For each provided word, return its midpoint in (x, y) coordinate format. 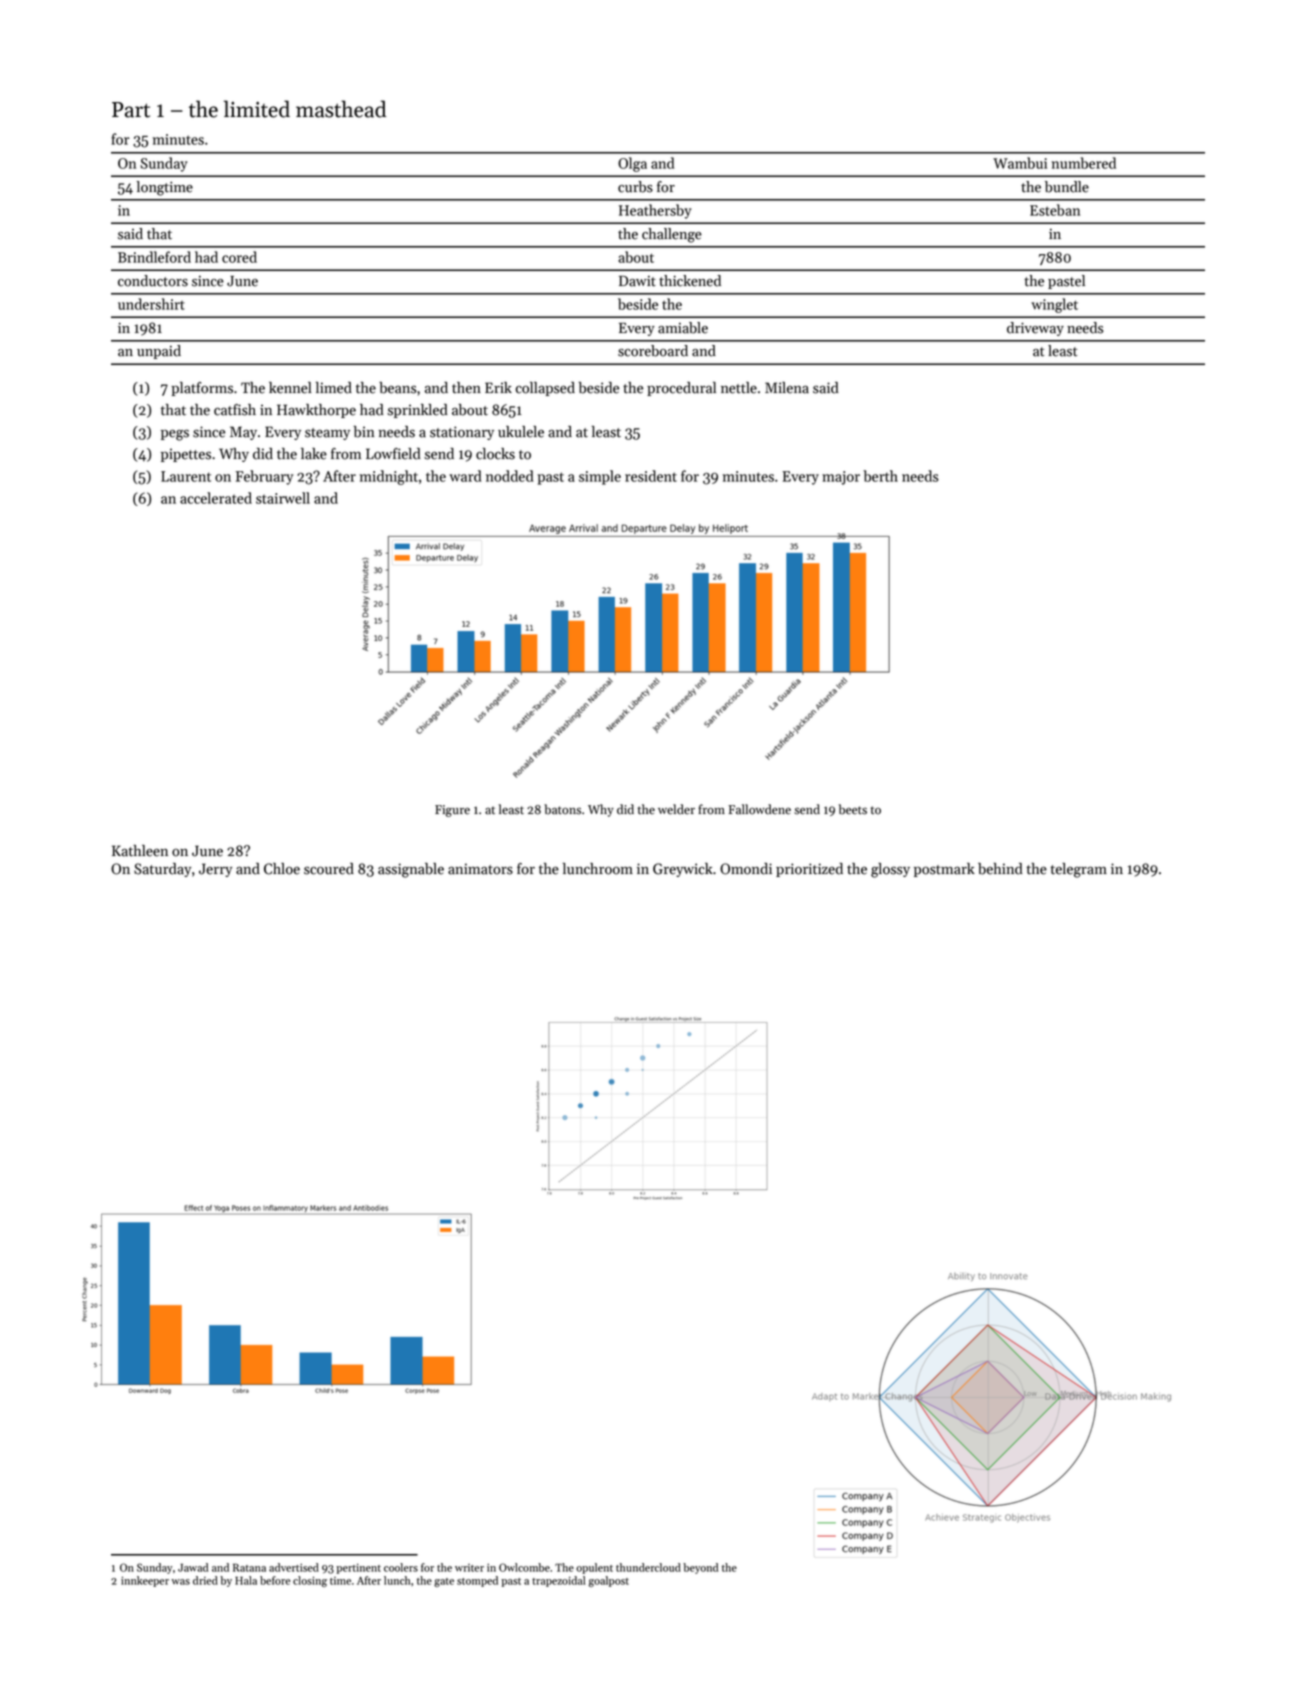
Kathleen (140, 851)
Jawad (193, 1567)
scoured (329, 869)
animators (480, 869)
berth (880, 476)
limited (257, 109)
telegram (1079, 870)
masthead (341, 109)
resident (651, 476)
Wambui (1020, 163)
